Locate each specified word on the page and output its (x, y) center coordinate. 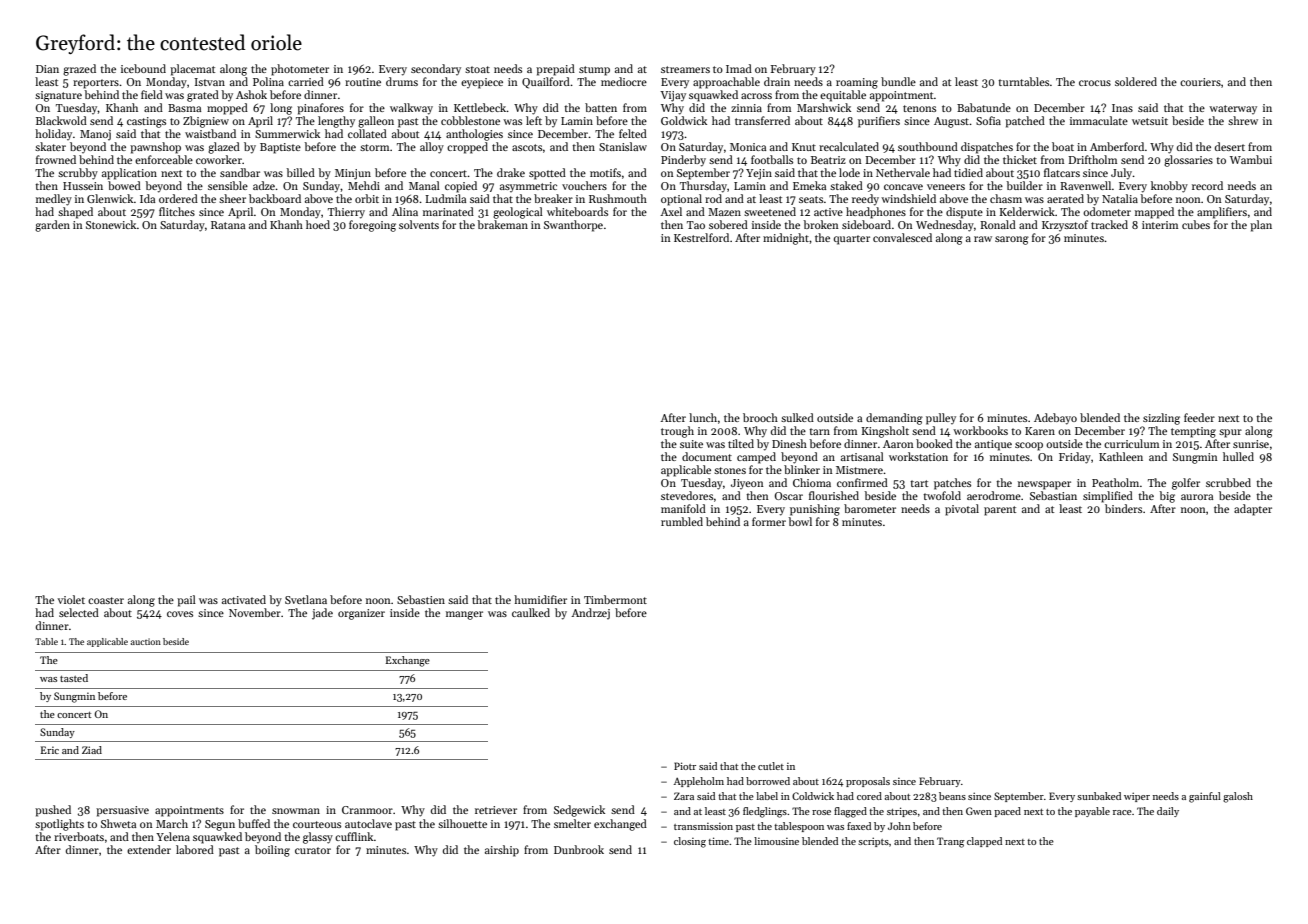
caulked (531, 612)
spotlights (59, 825)
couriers (1200, 82)
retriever (496, 810)
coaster (106, 600)
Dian (47, 69)
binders (1123, 508)
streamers (685, 69)
